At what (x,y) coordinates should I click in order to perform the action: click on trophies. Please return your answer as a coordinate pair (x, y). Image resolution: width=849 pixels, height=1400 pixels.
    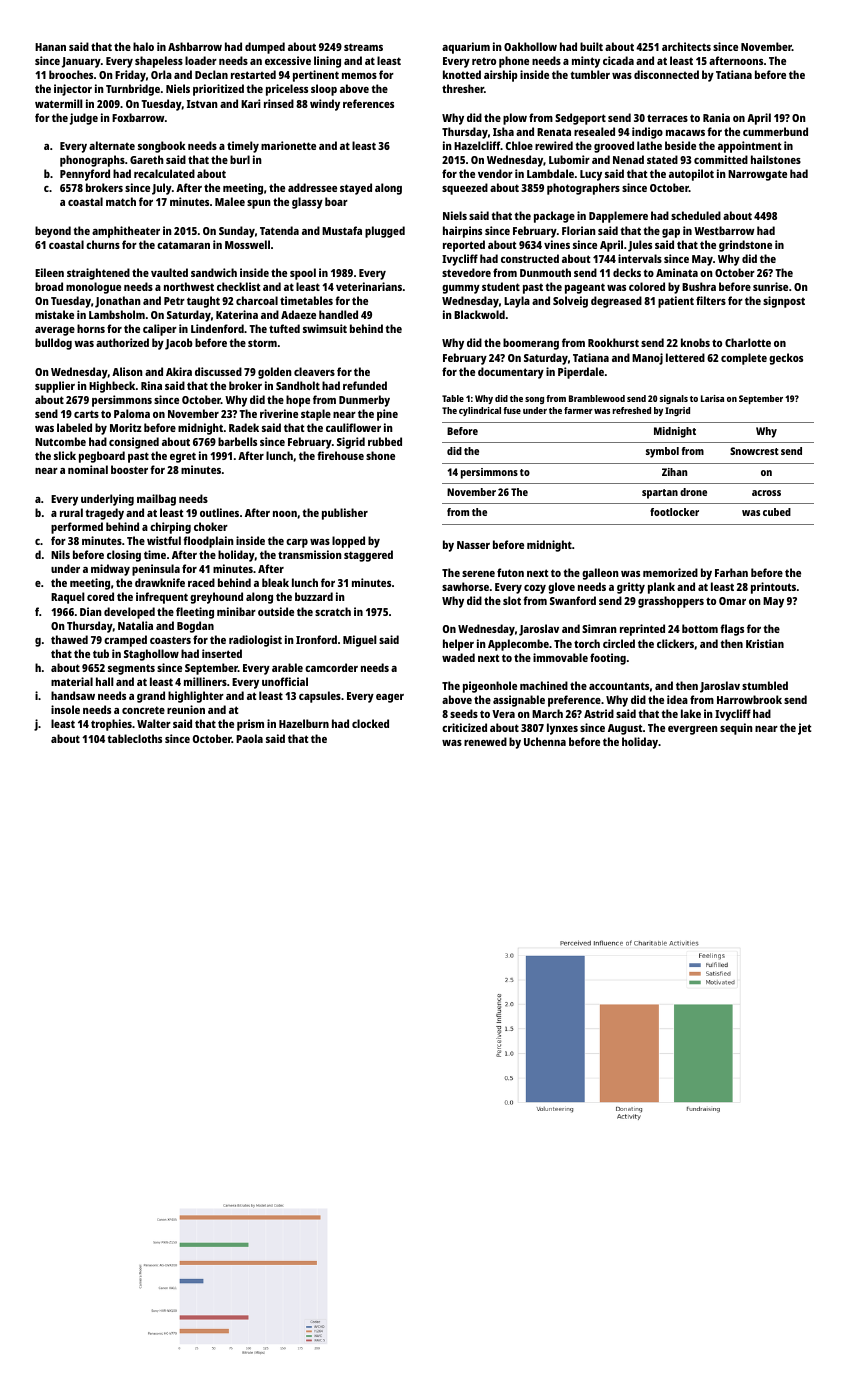
    Looking at the image, I should click on (111, 725).
